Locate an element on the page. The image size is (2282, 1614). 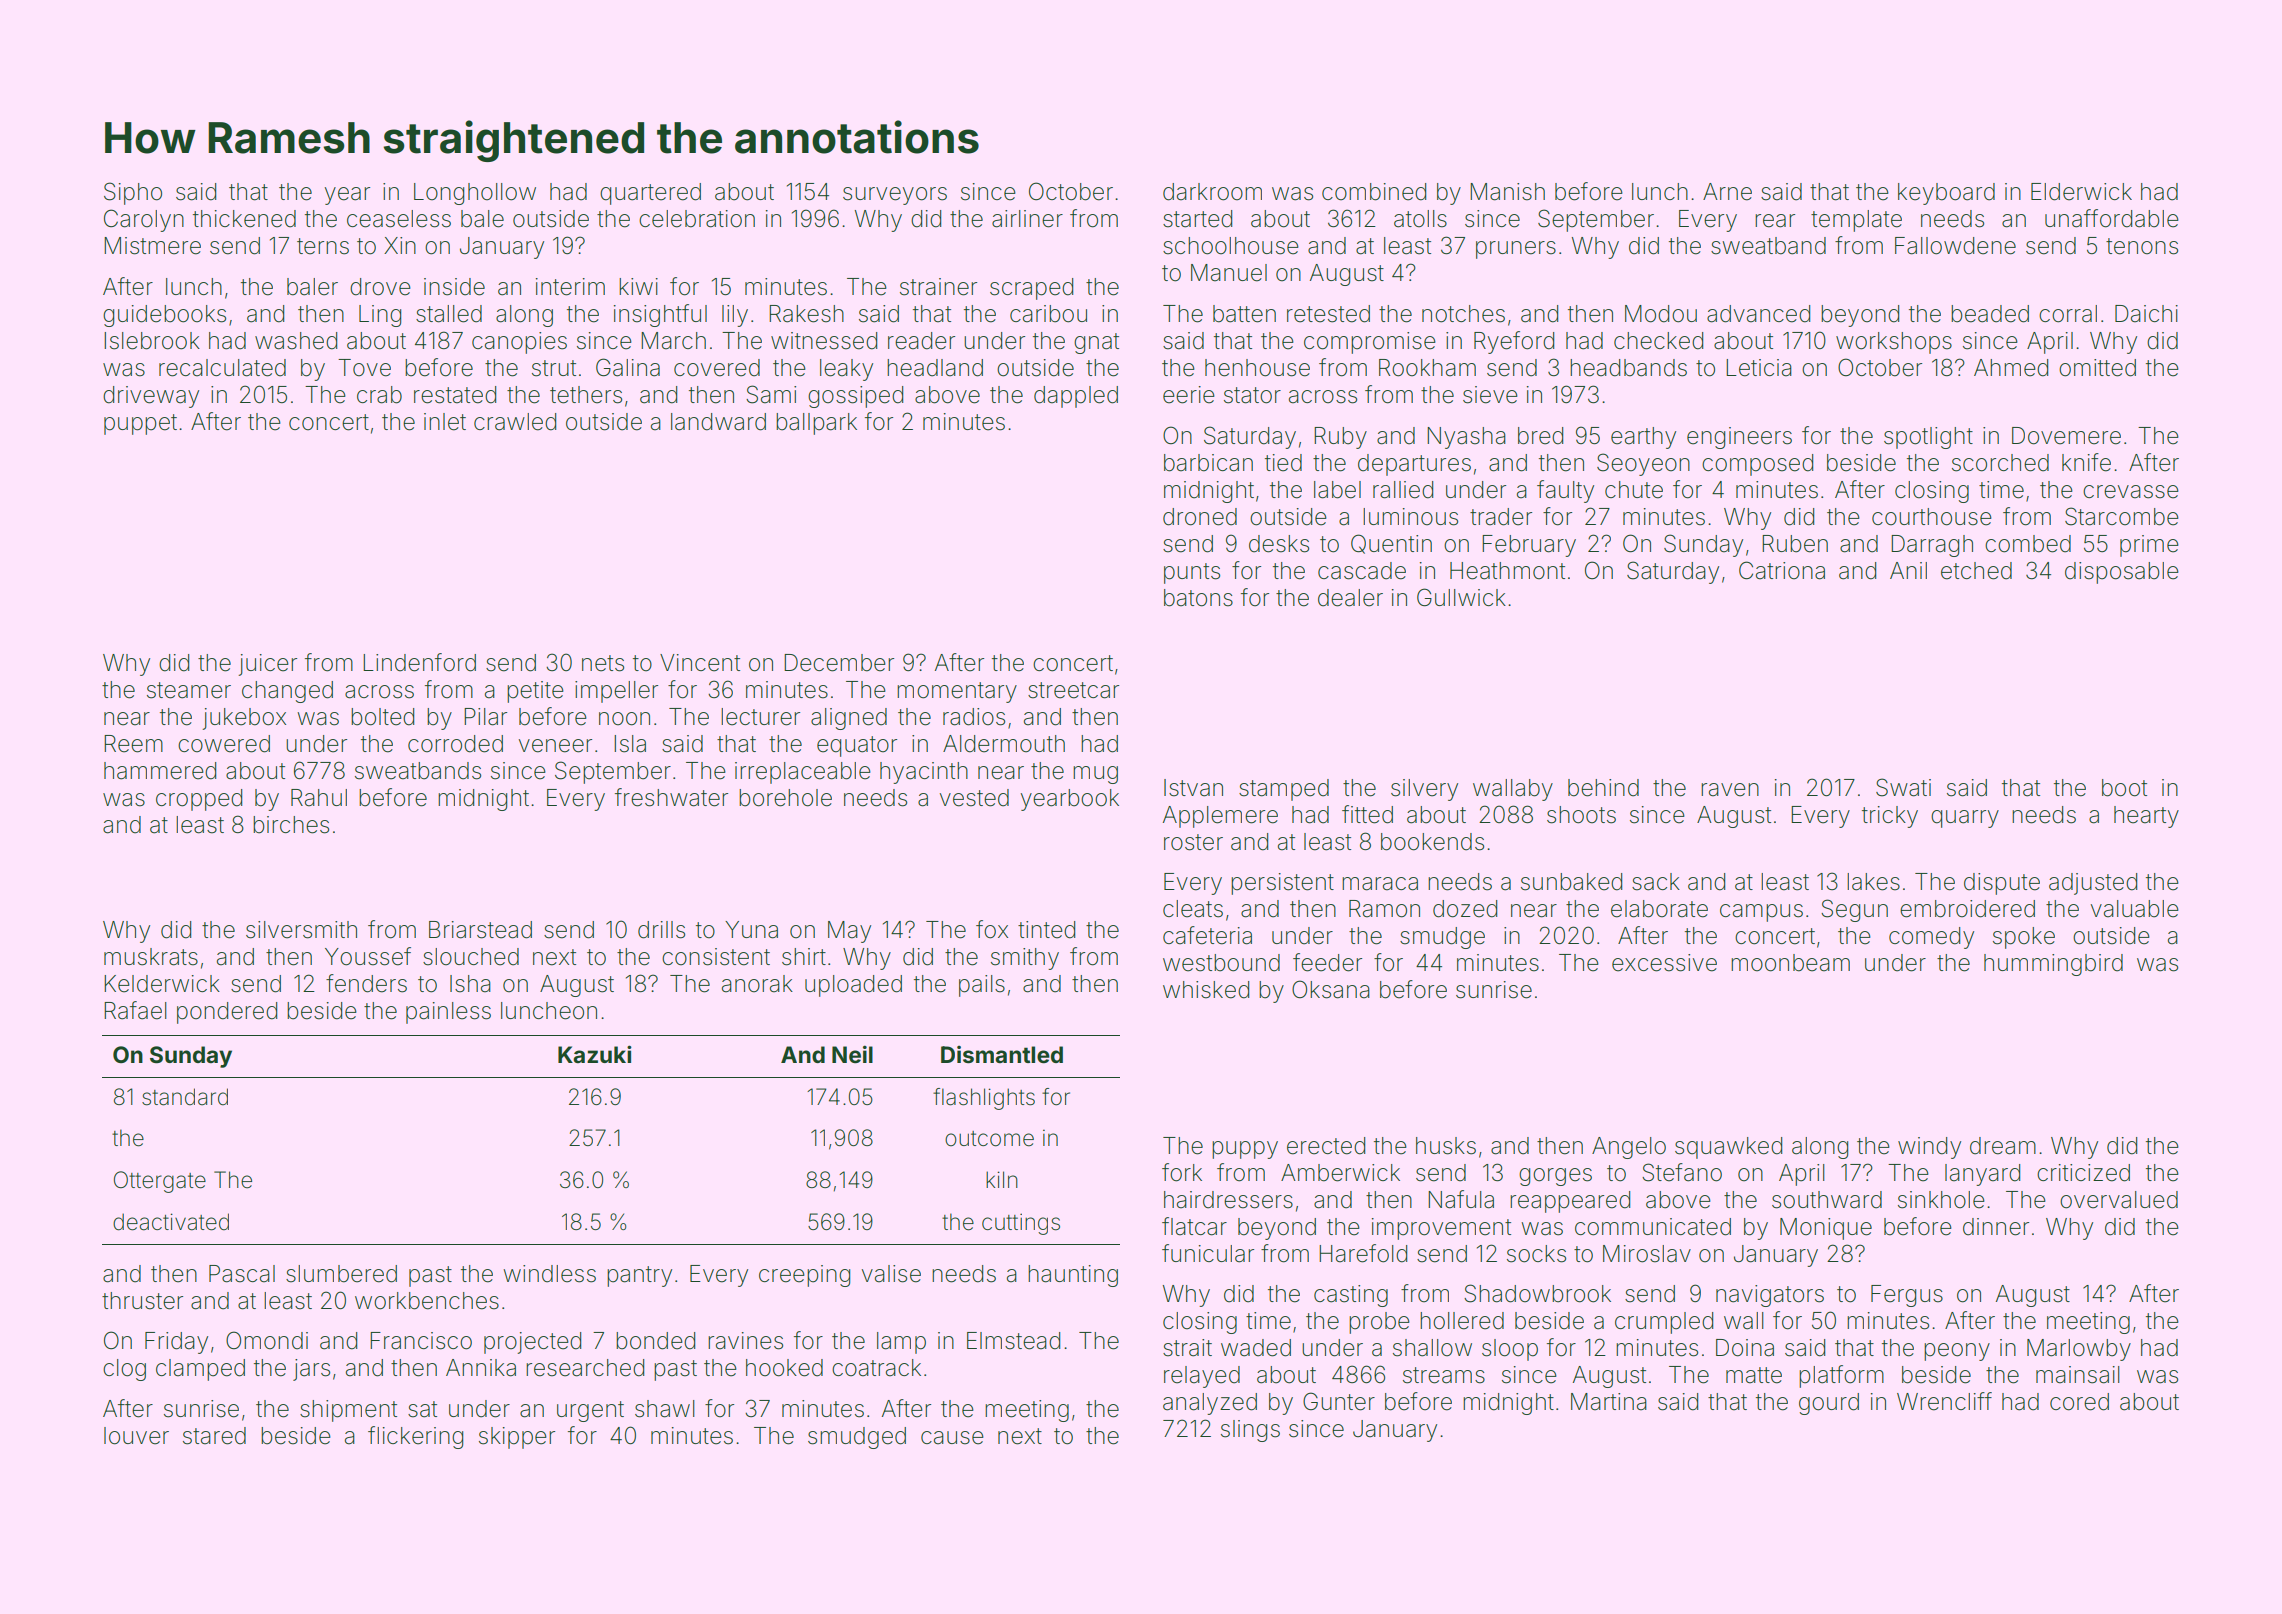
tinted is located at coordinates (1046, 930).
